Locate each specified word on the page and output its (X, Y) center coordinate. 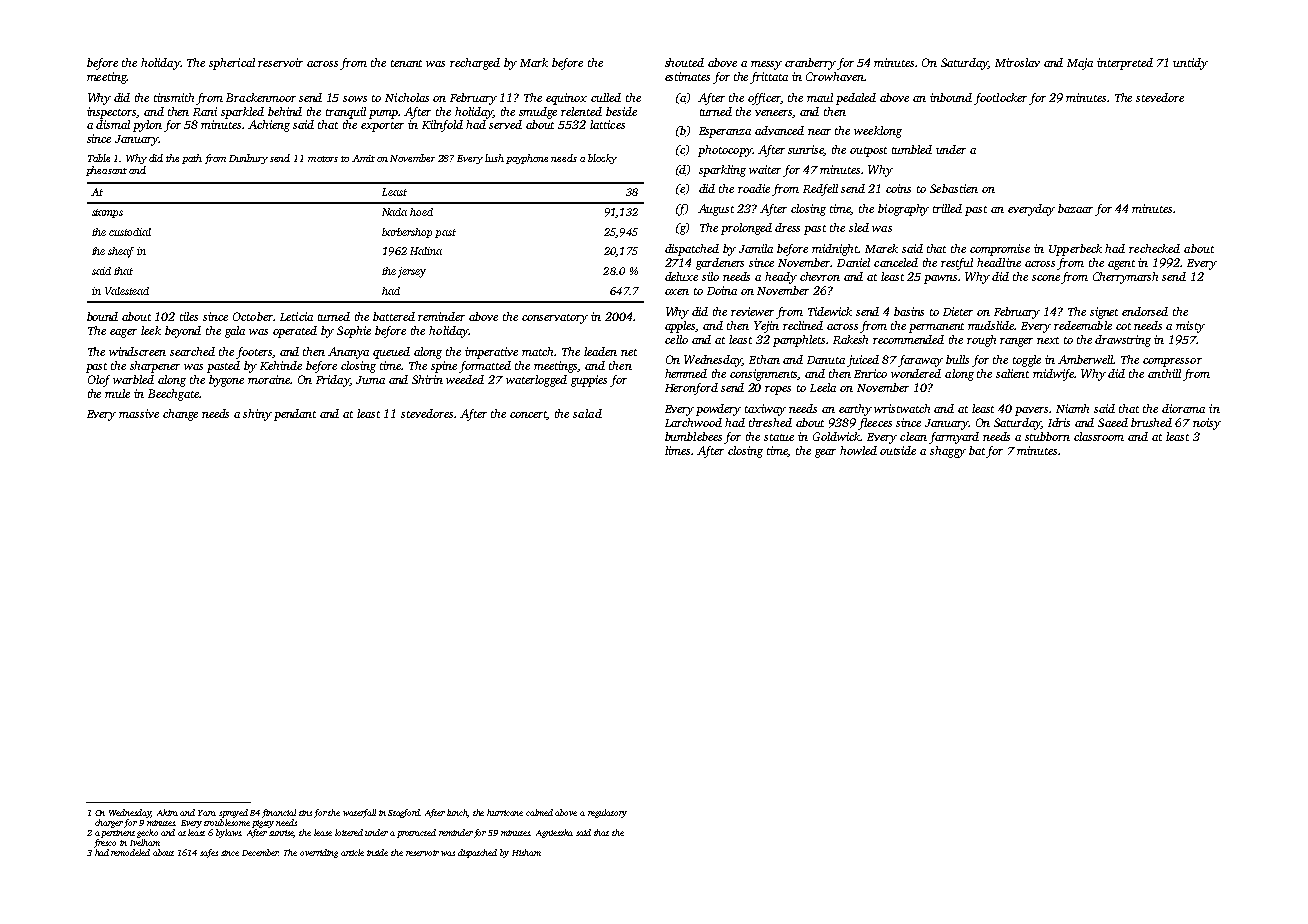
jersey (412, 272)
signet (1104, 313)
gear (825, 453)
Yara (207, 813)
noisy (1207, 424)
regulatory (607, 813)
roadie (754, 188)
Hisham (526, 852)
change (180, 415)
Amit (363, 158)
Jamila (756, 248)
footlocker (1000, 99)
